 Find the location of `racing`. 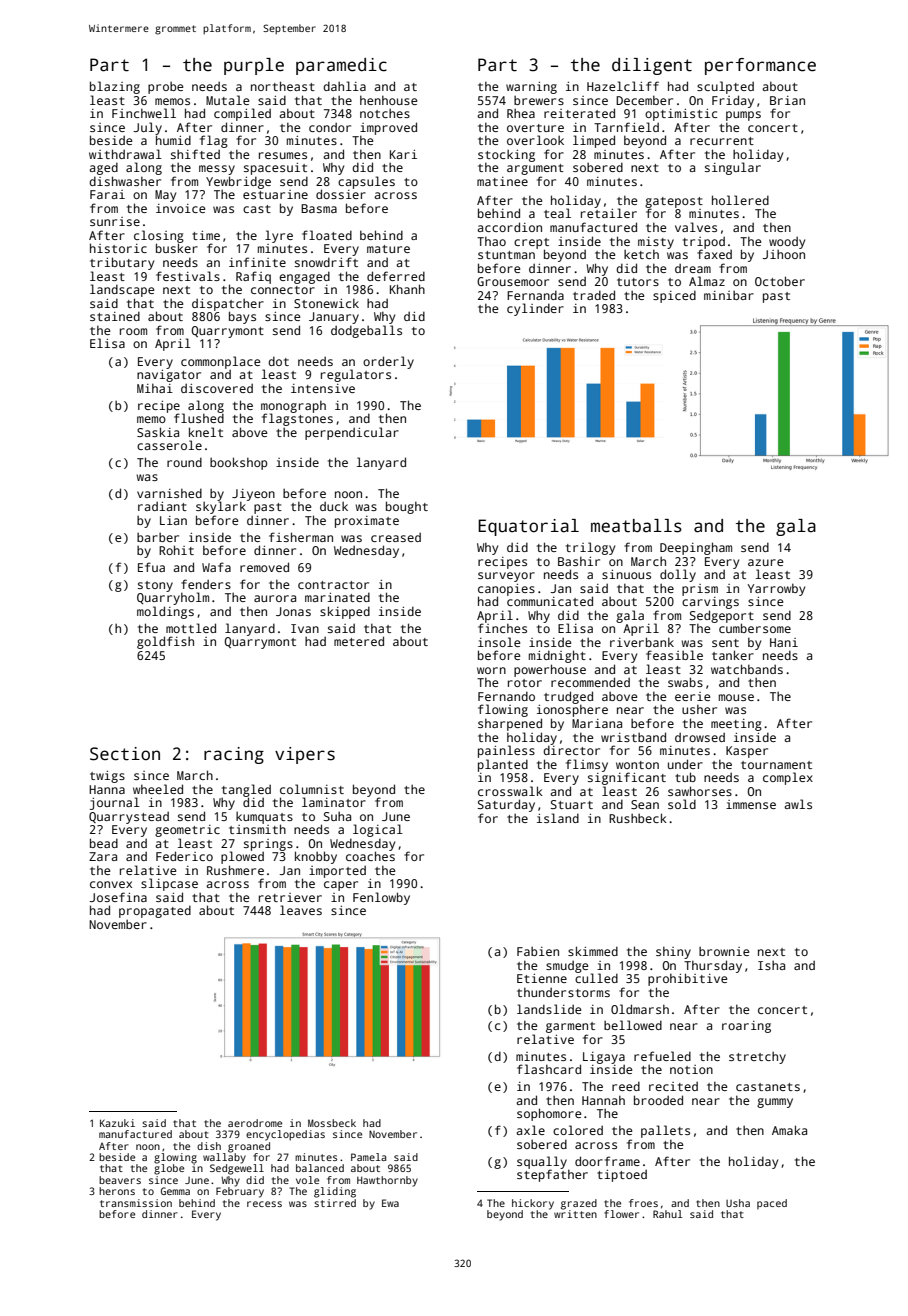

racing is located at coordinates (234, 755).
